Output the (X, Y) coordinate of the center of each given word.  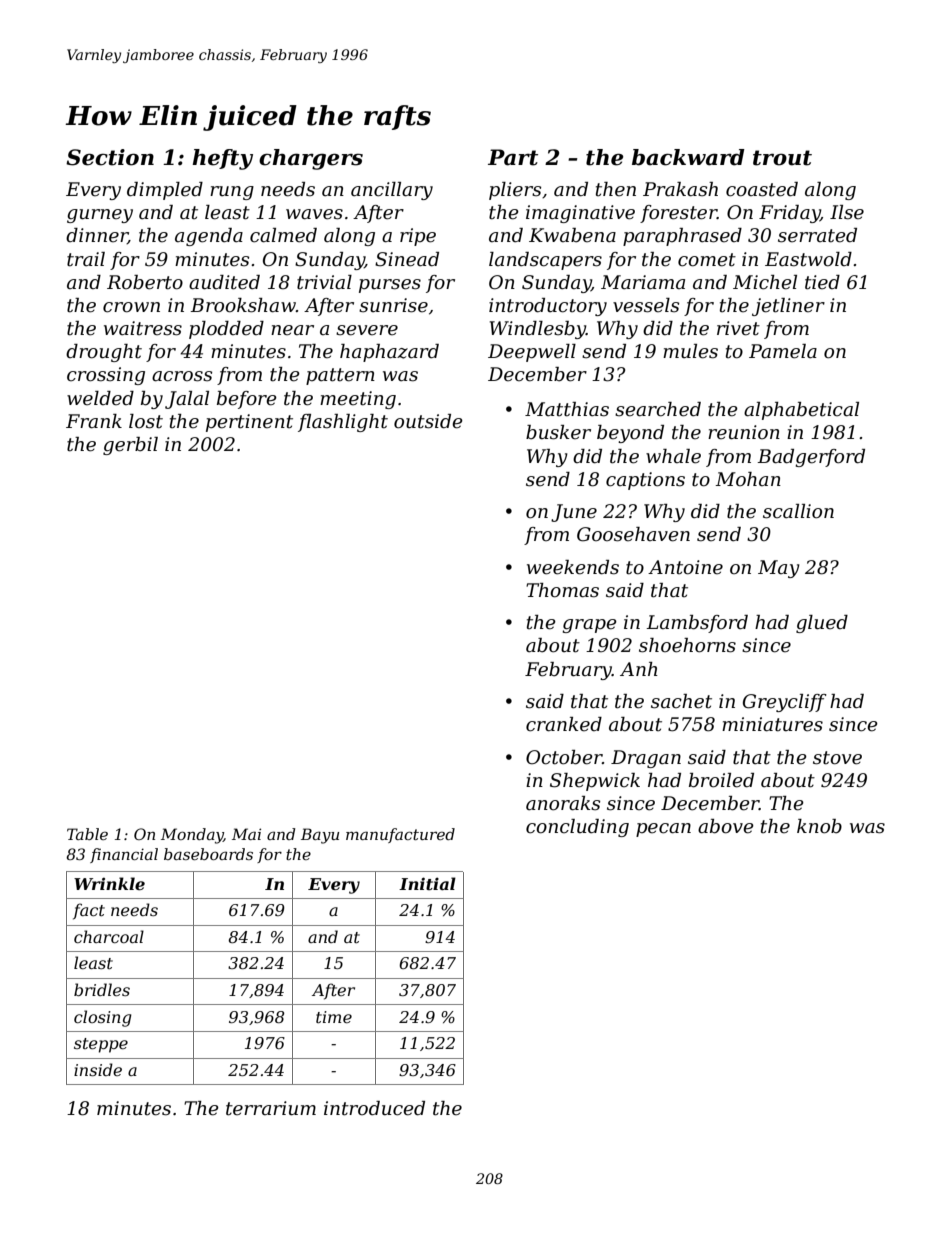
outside (428, 421)
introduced (374, 1108)
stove (837, 758)
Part (513, 157)
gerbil (130, 446)
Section (110, 157)
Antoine (685, 567)
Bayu (320, 836)
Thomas (562, 590)
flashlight (343, 423)
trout (782, 158)
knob (819, 826)
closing (103, 1018)
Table (87, 834)
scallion (798, 511)
